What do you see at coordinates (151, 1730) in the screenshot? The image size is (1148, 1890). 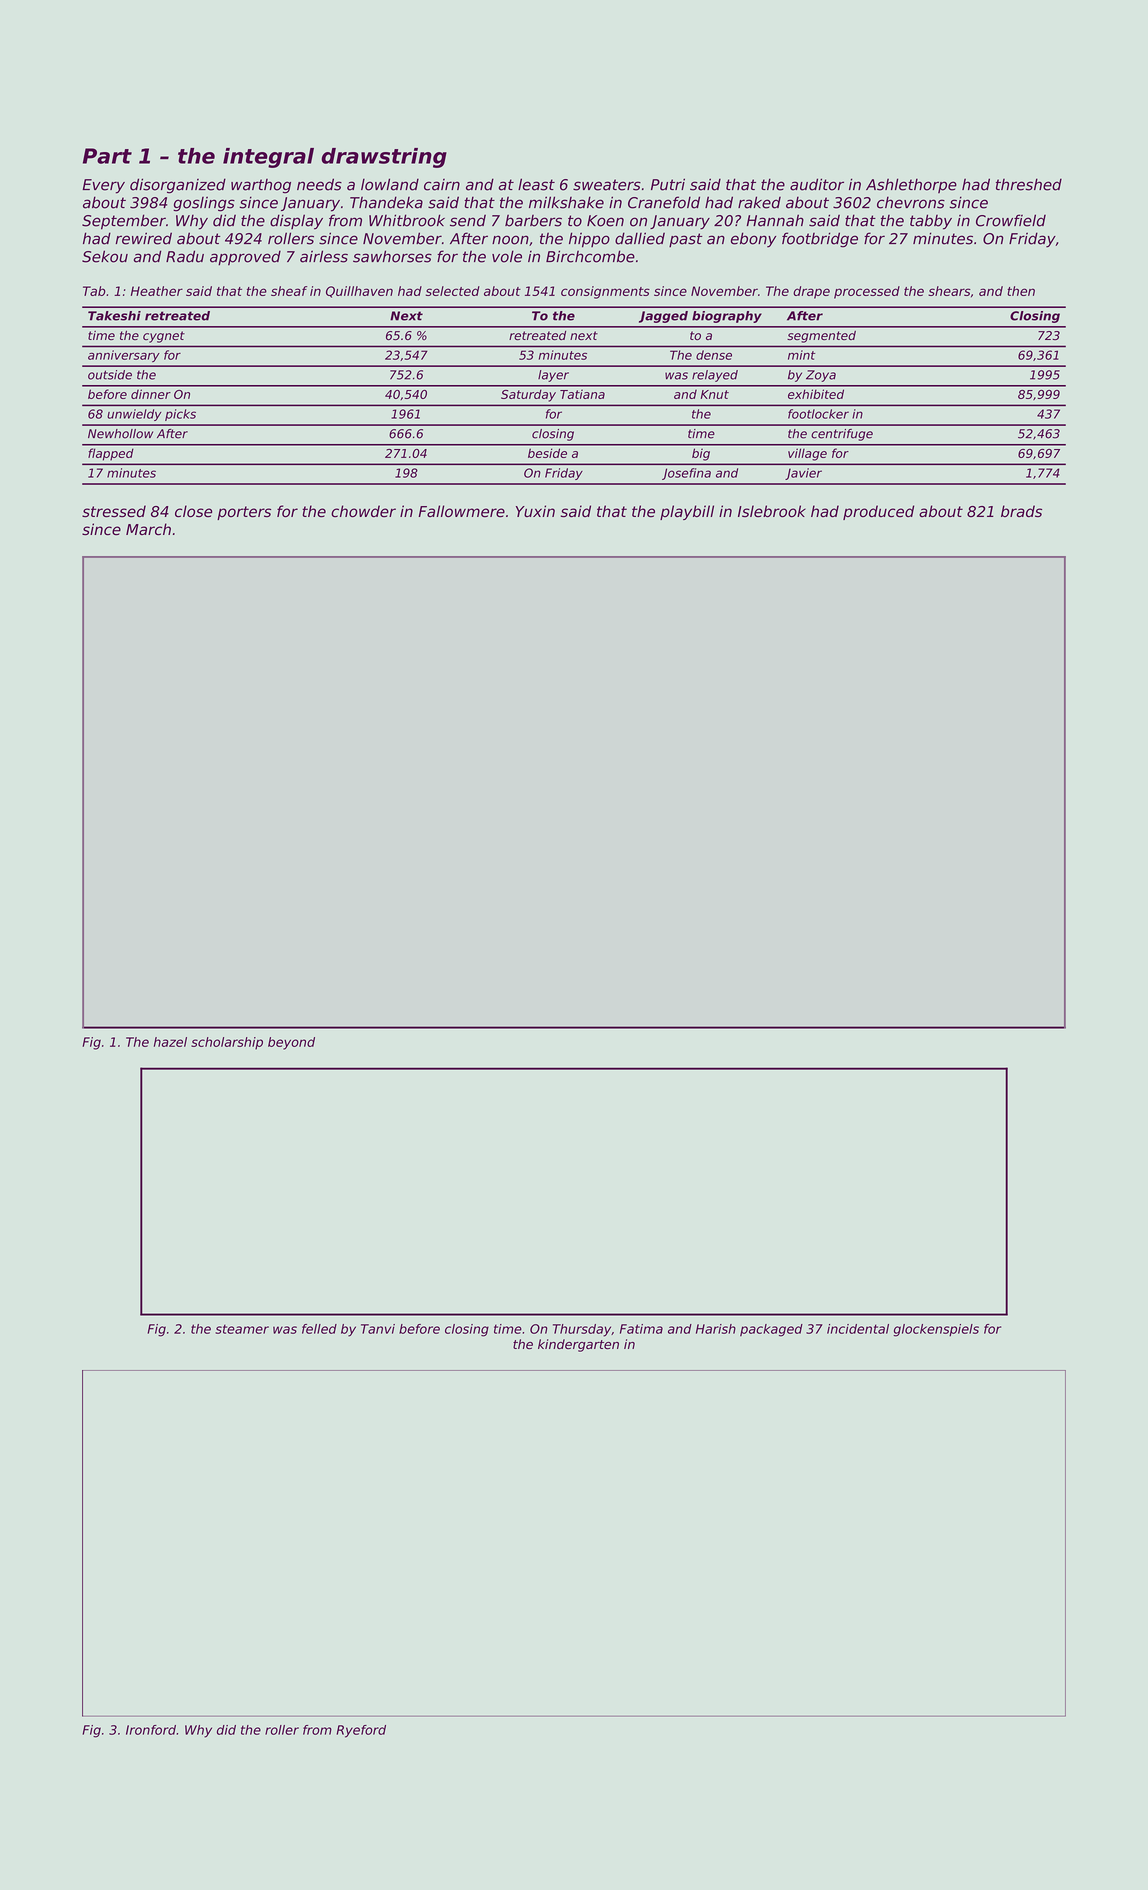 I see `Ironford` at bounding box center [151, 1730].
